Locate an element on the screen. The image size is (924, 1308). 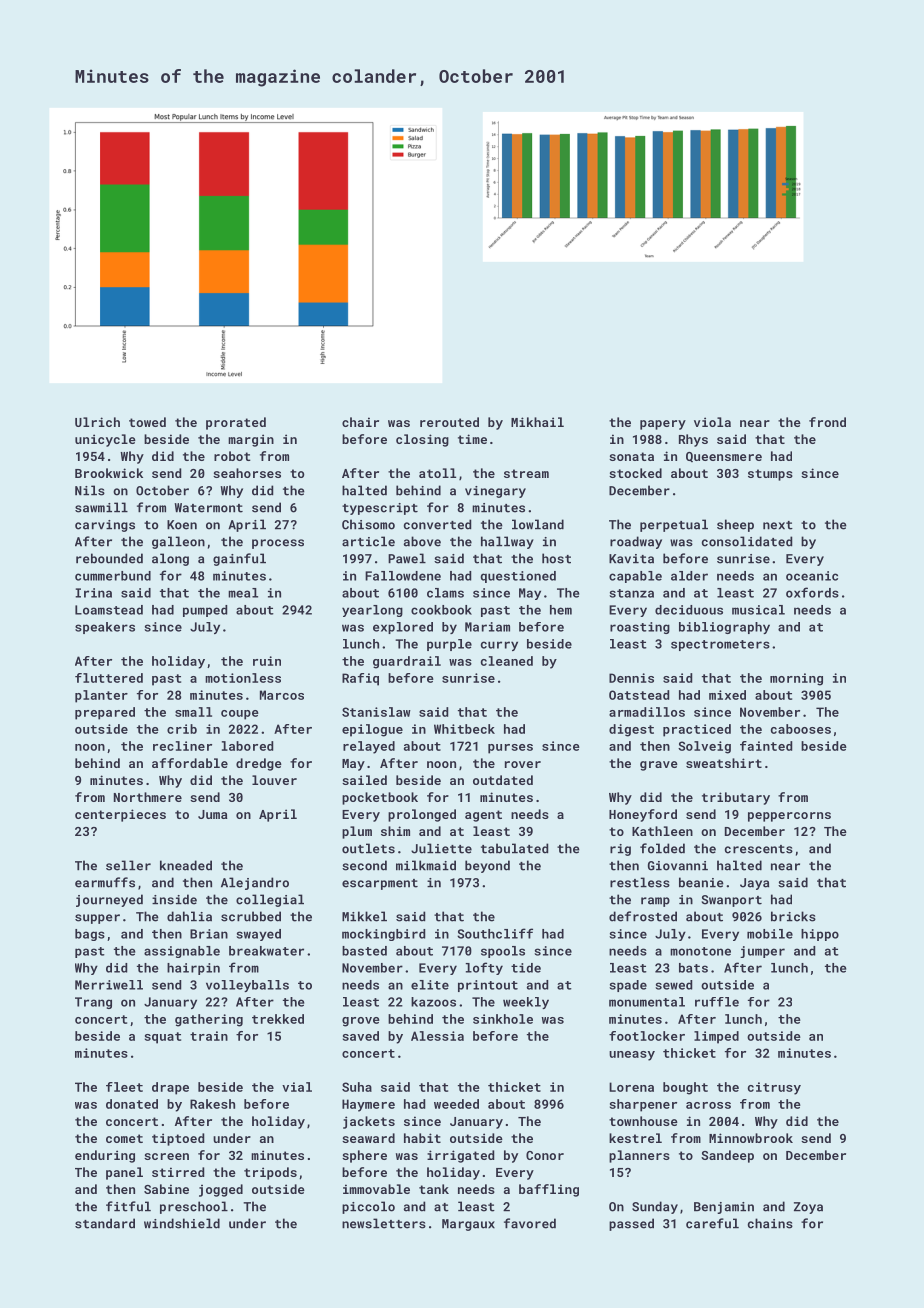
cabooses is located at coordinates (801, 729).
